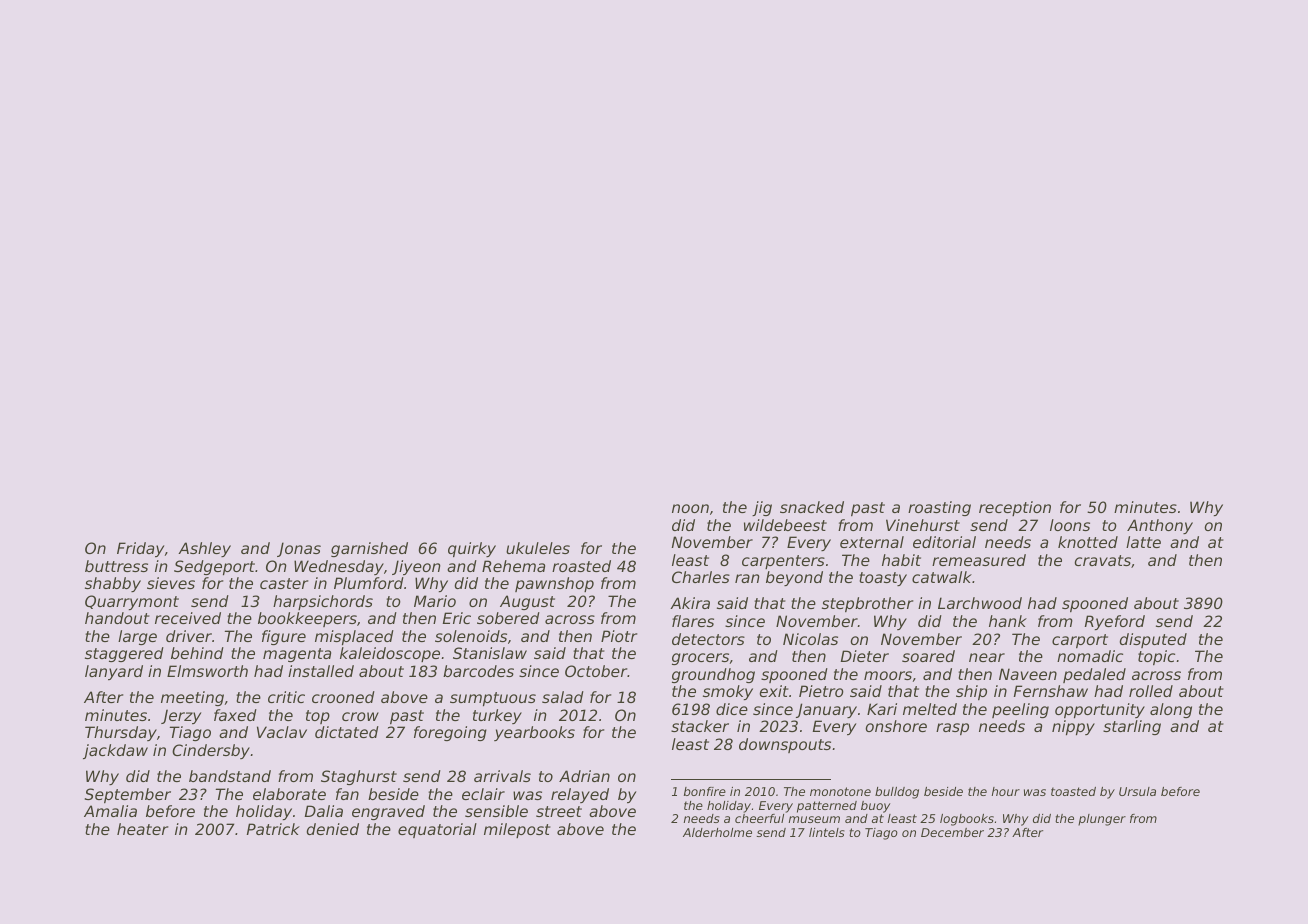 The width and height of the screenshot is (1308, 924). What do you see at coordinates (347, 732) in the screenshot?
I see `dictated` at bounding box center [347, 732].
